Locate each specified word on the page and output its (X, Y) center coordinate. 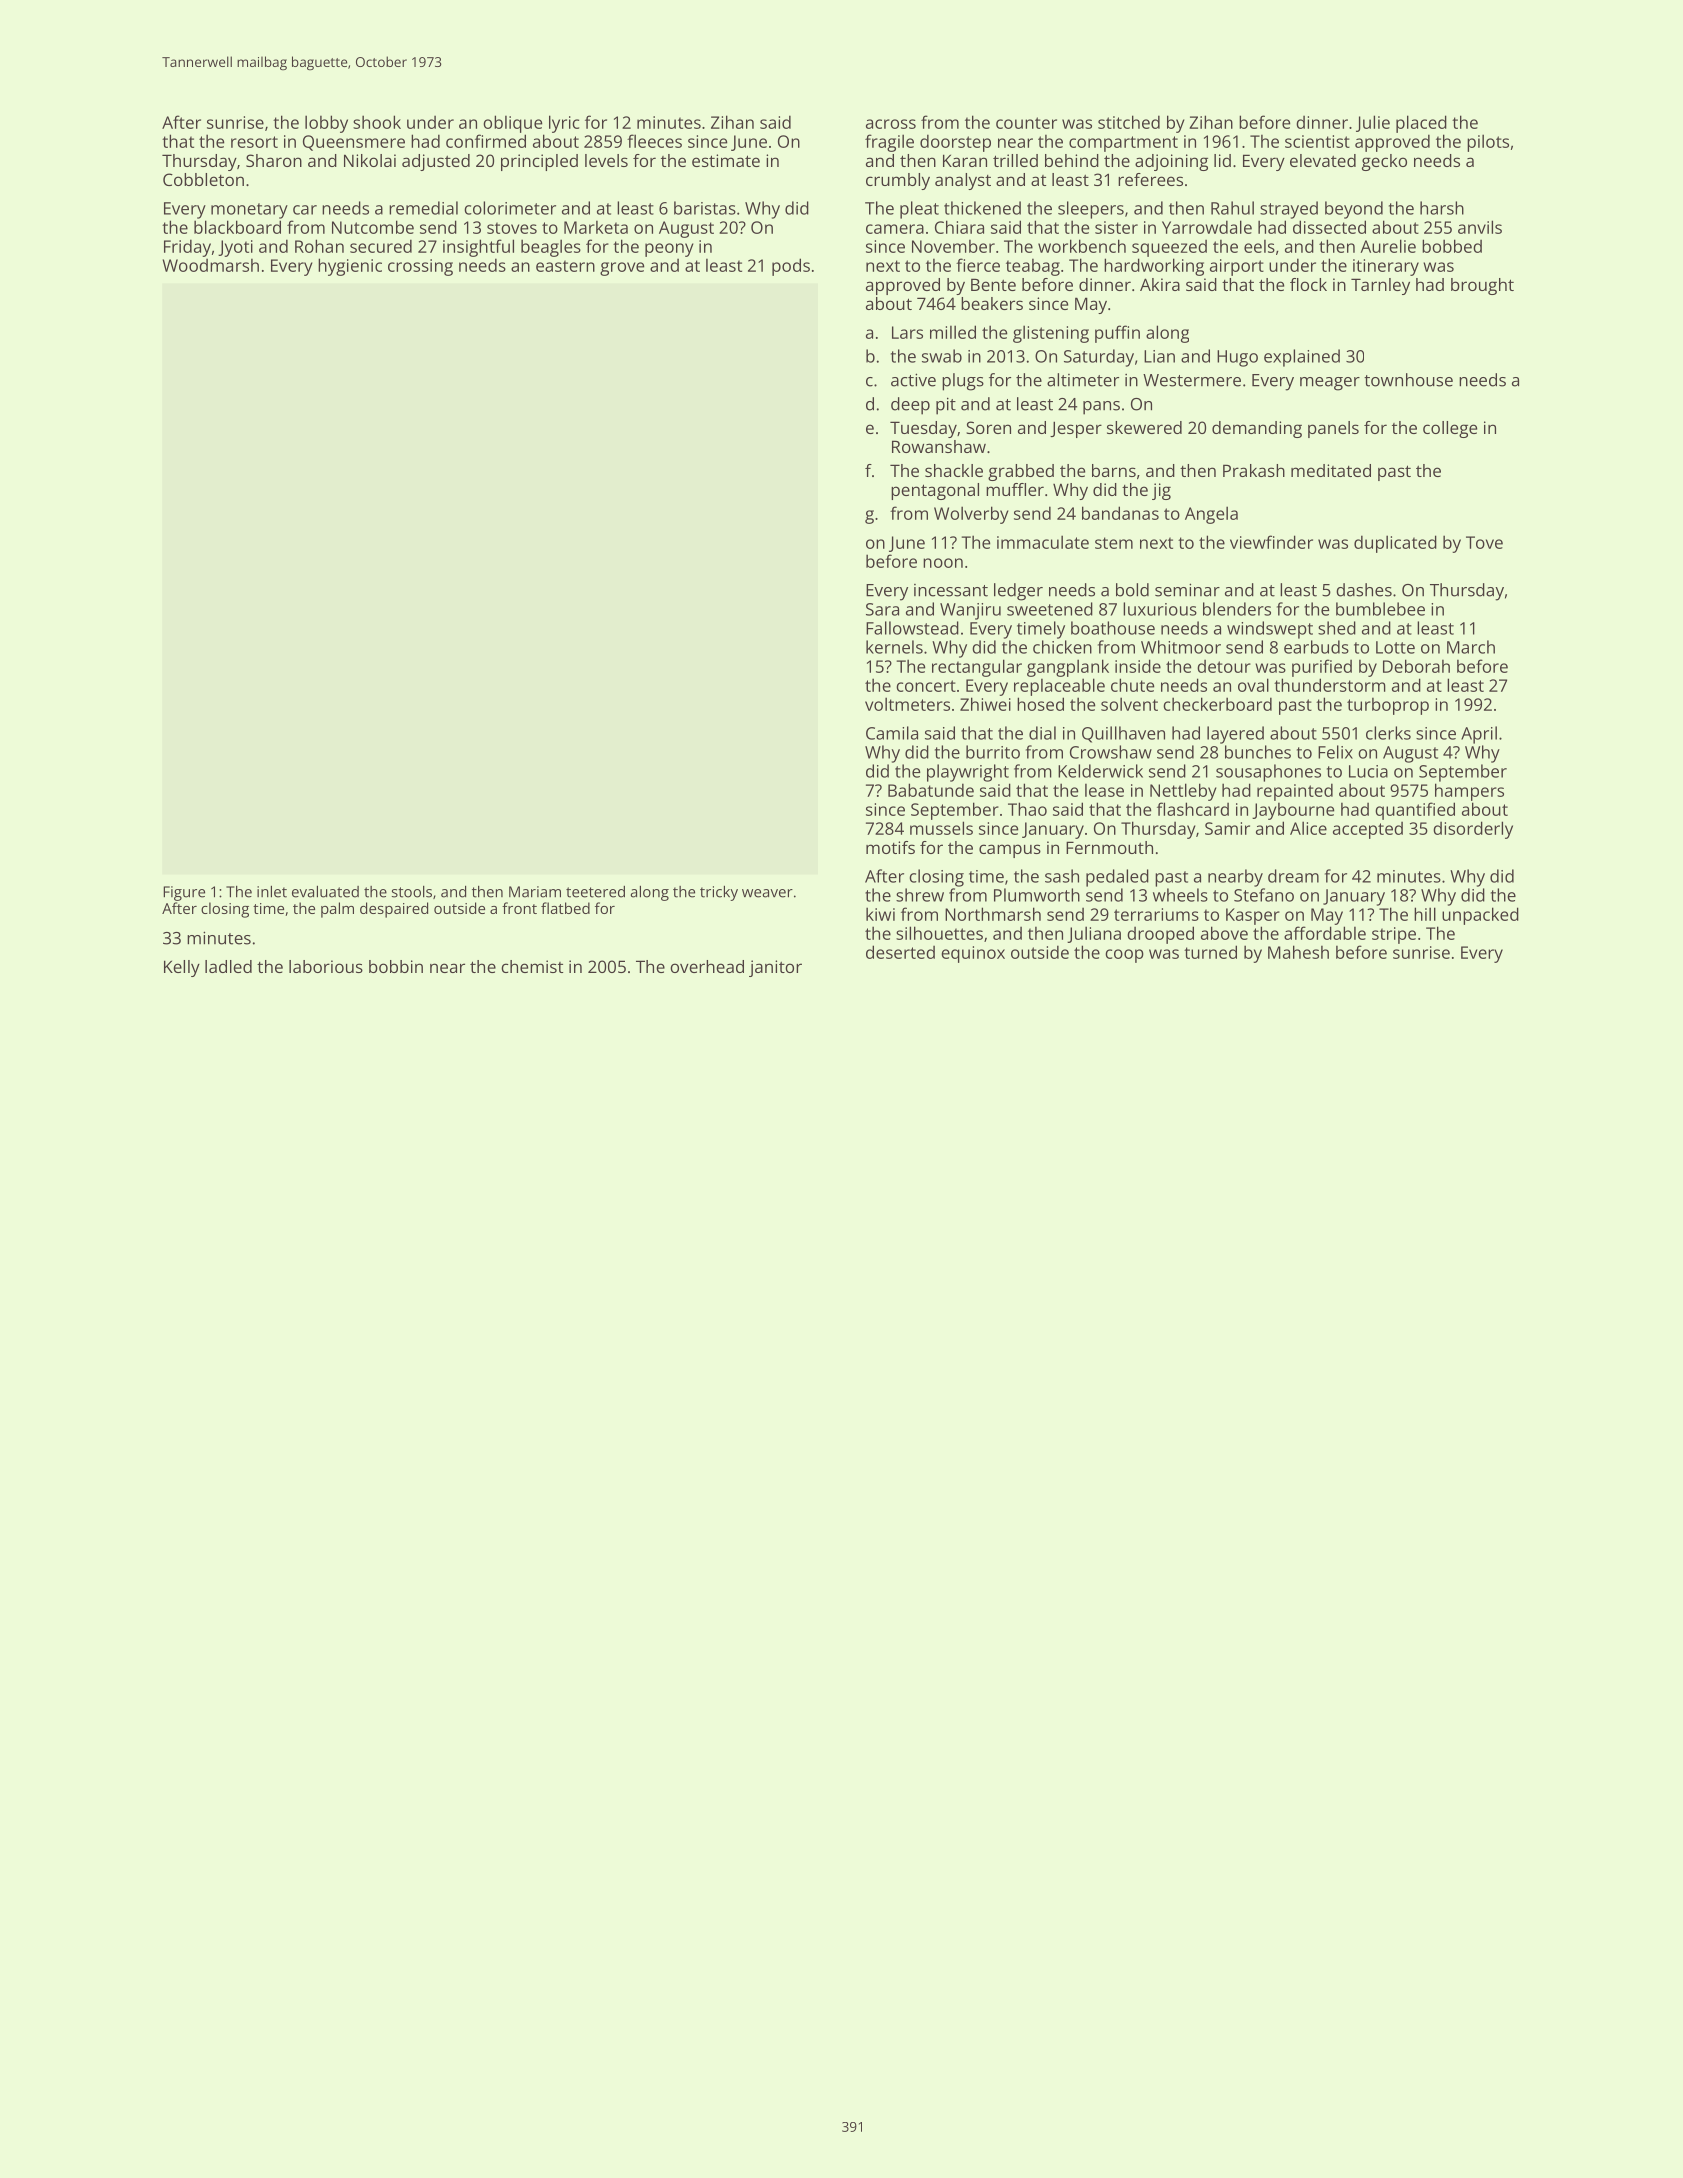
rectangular (977, 668)
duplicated (1395, 544)
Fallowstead (912, 628)
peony (669, 250)
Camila (892, 733)
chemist (532, 966)
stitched (1129, 122)
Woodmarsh (211, 265)
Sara (882, 609)
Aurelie (1388, 246)
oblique (512, 124)
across (891, 124)
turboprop (1388, 706)
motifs (890, 847)
